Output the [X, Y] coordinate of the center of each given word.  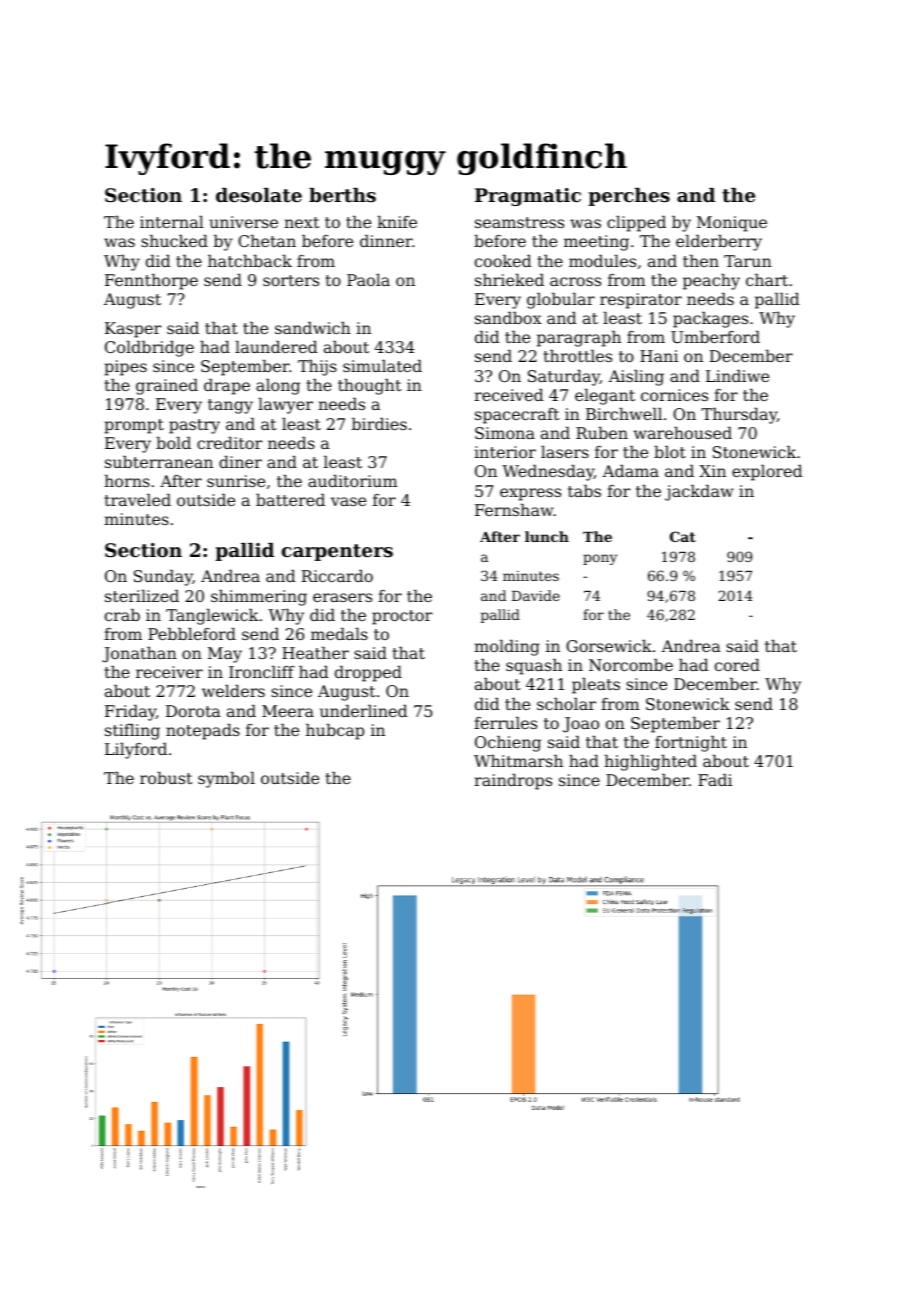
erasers [342, 597]
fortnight [691, 744]
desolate [259, 195]
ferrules [505, 723]
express [530, 494]
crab [122, 615]
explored [767, 473]
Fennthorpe [151, 282]
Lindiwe [737, 376]
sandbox [508, 318]
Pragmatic [528, 197]
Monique [732, 224]
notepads [203, 732]
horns [127, 481]
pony [600, 559]
